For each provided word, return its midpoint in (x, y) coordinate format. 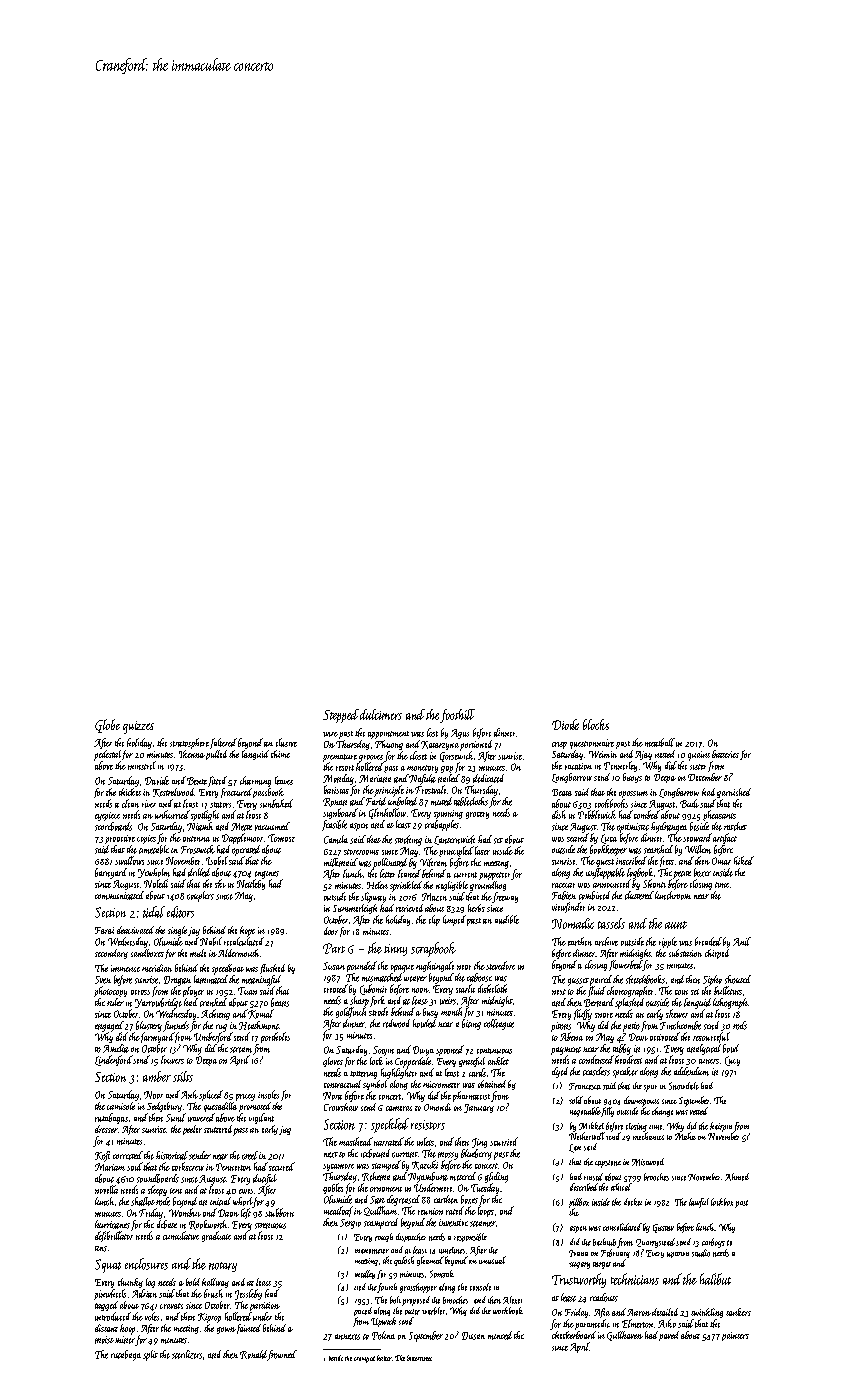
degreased (403, 1200)
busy (430, 1013)
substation (685, 953)
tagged (106, 1306)
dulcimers (381, 714)
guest (605, 863)
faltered (223, 743)
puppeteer (494, 876)
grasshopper (418, 1288)
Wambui (185, 1212)
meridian (157, 968)
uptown (678, 1255)
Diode (565, 724)
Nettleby (251, 884)
